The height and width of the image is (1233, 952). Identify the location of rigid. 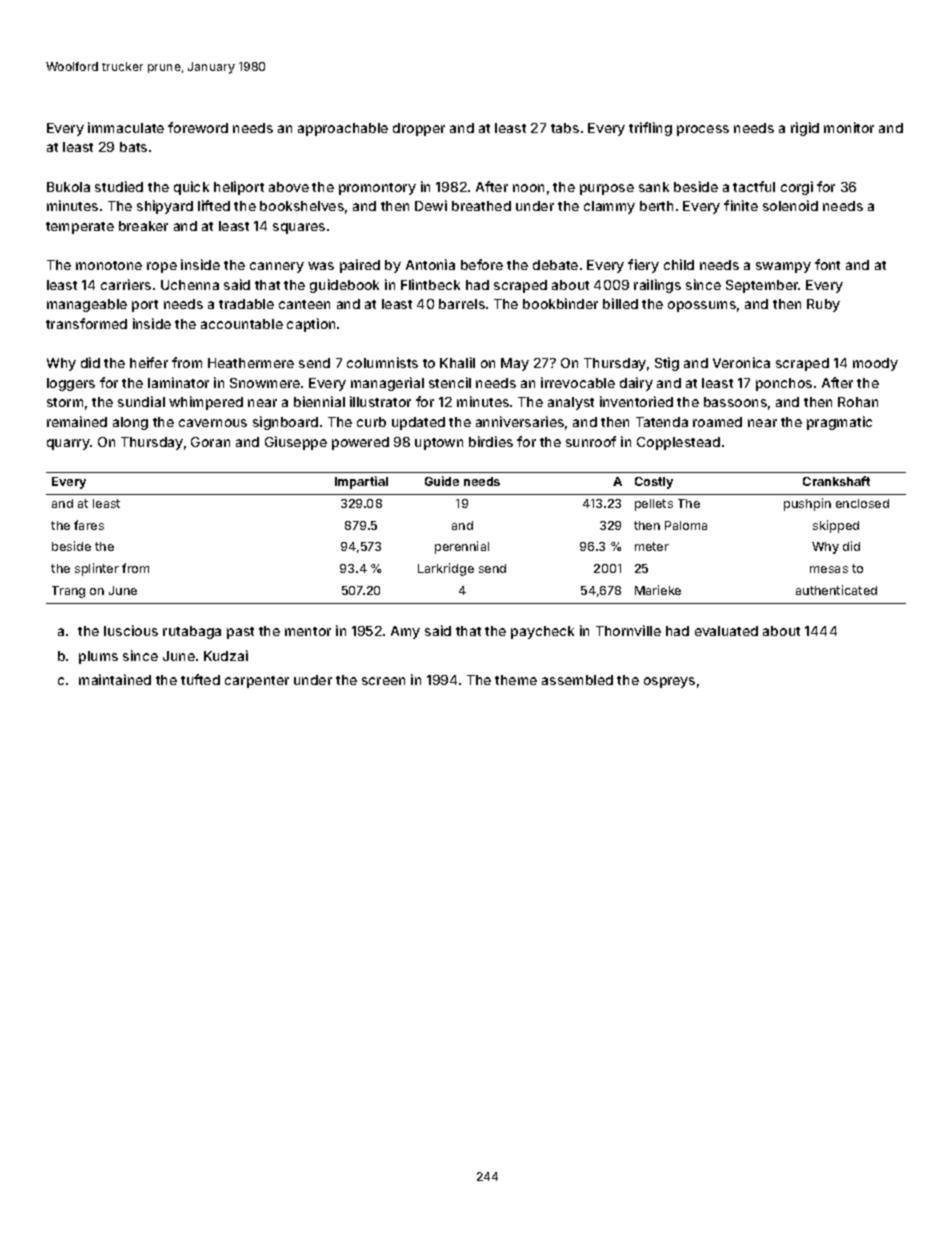
(805, 129).
